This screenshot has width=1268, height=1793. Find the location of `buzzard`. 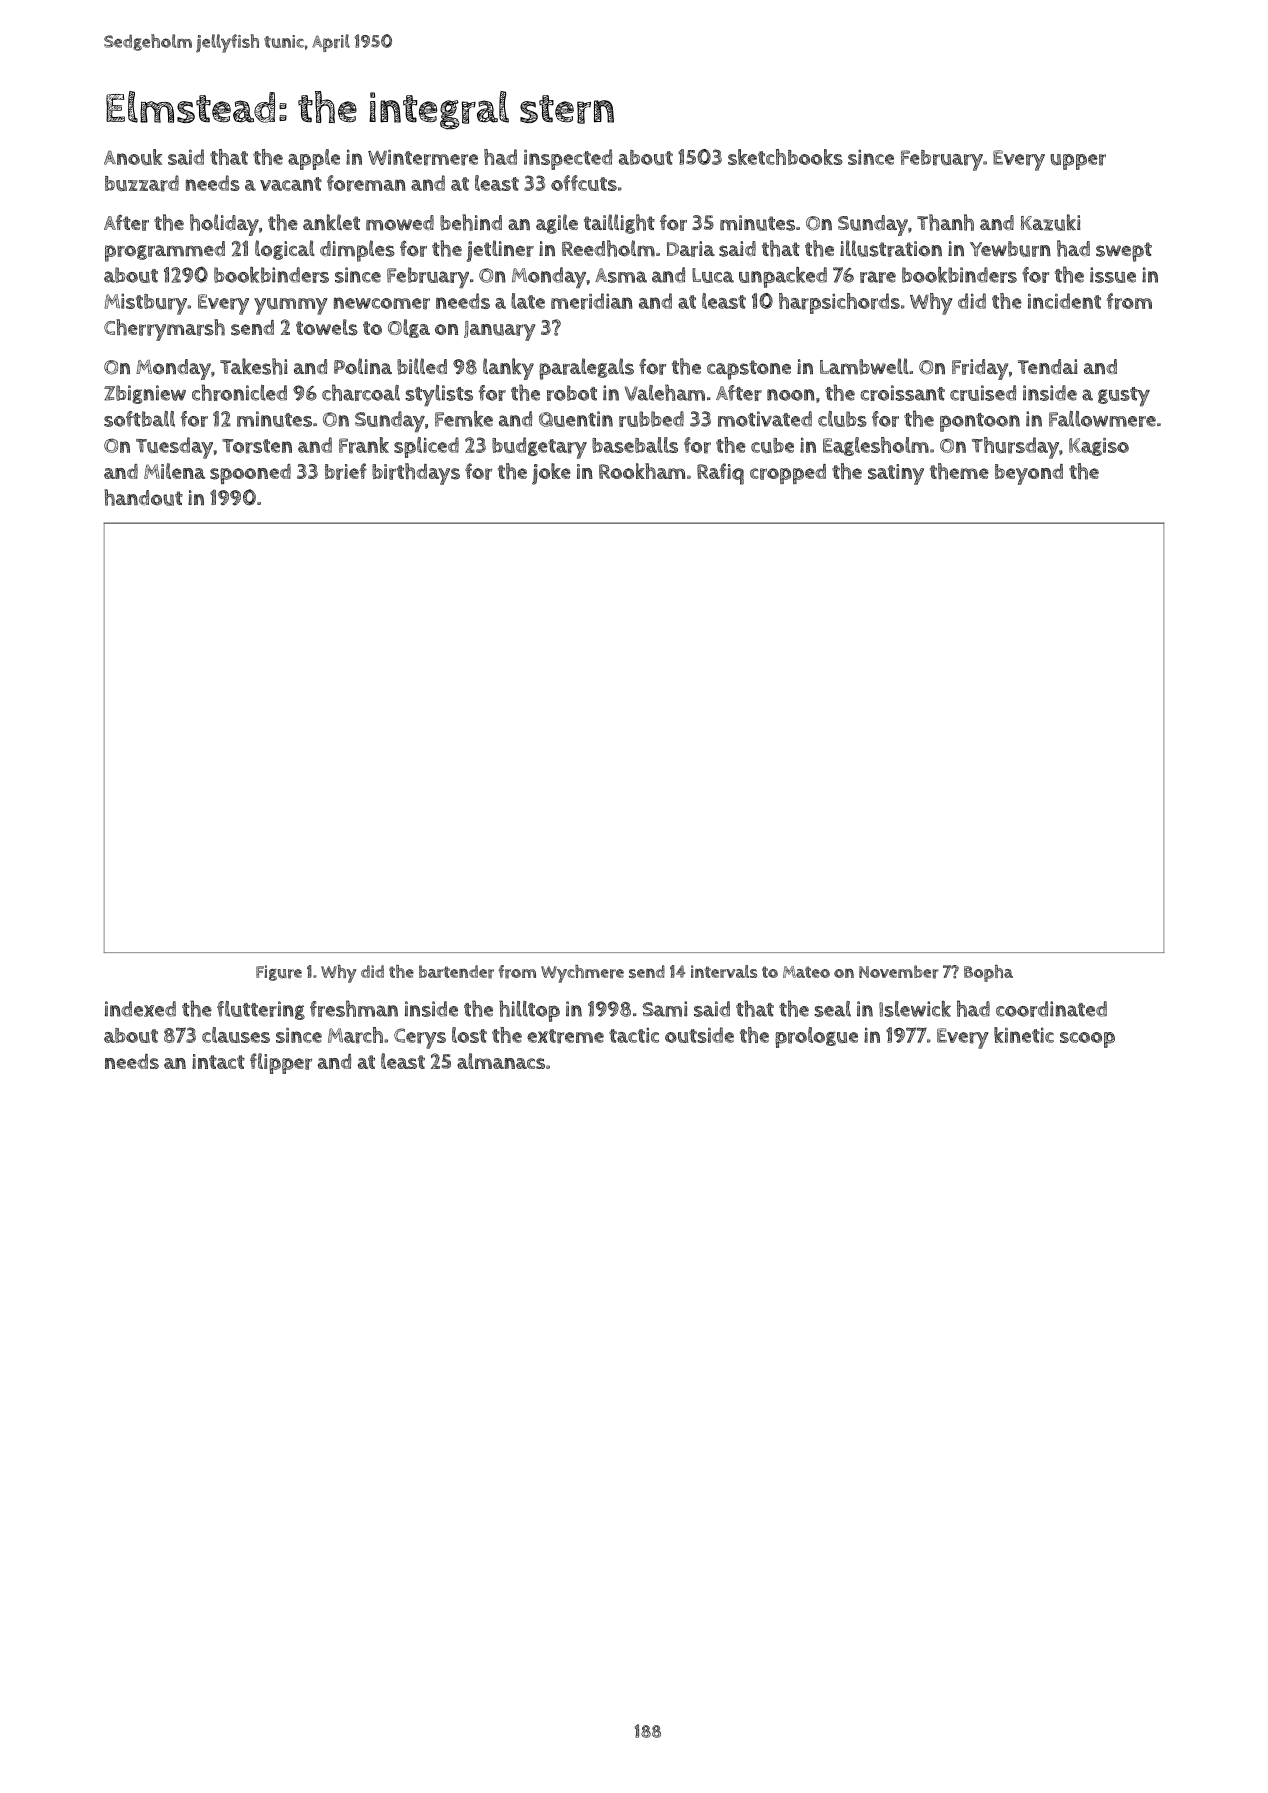

buzzard is located at coordinates (142, 183).
